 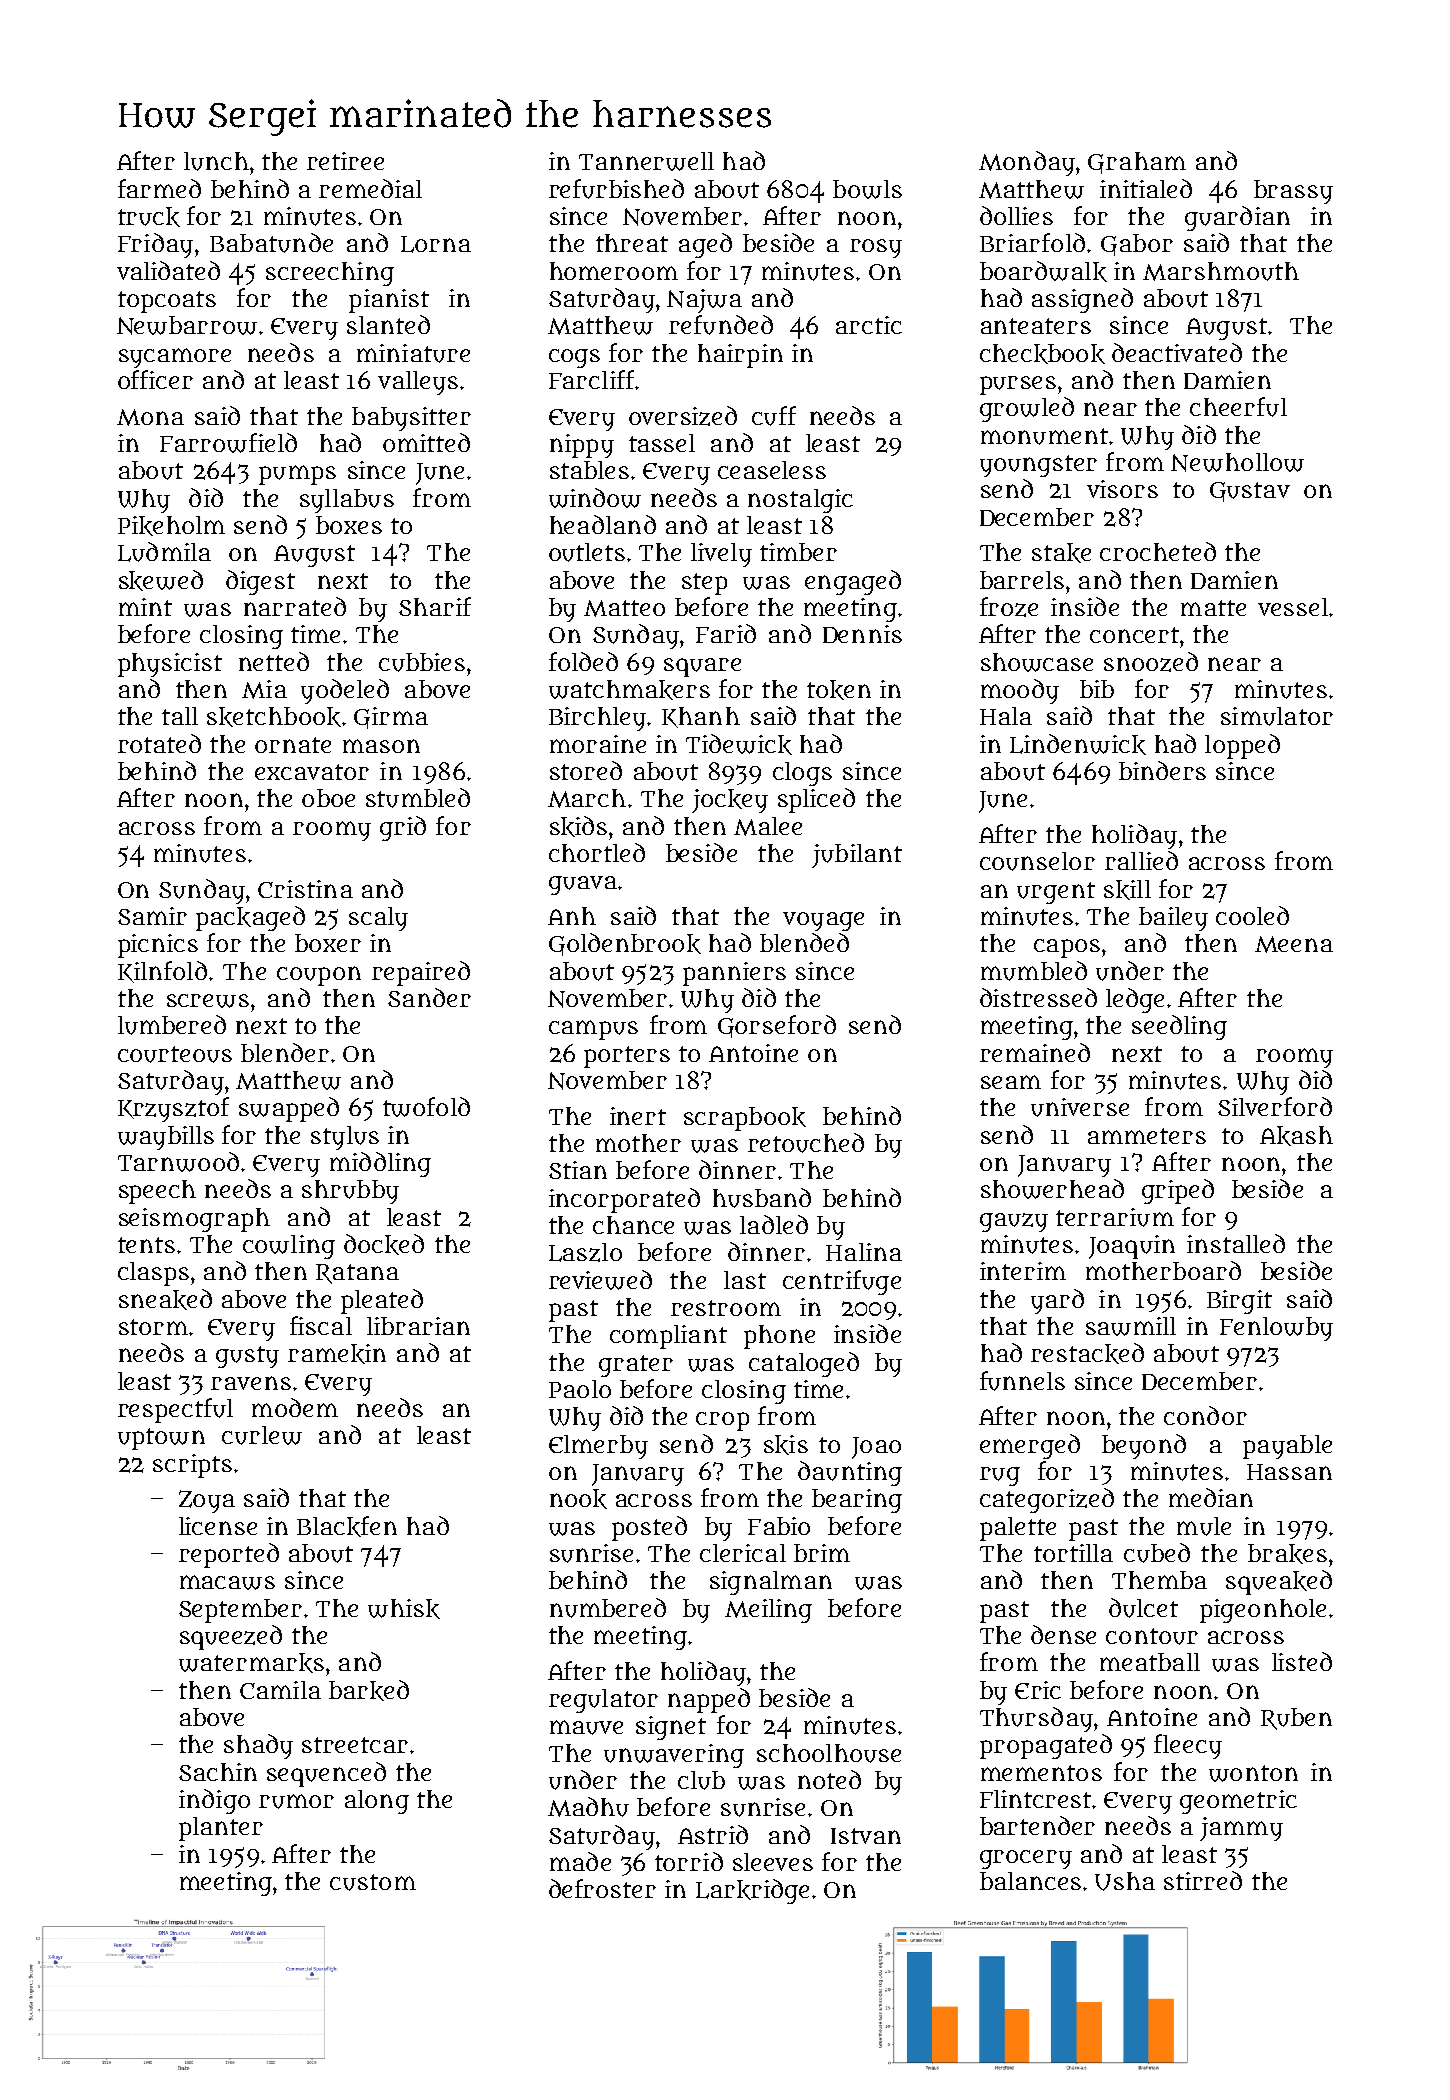 What do you see at coordinates (683, 416) in the image?
I see `oversized` at bounding box center [683, 416].
